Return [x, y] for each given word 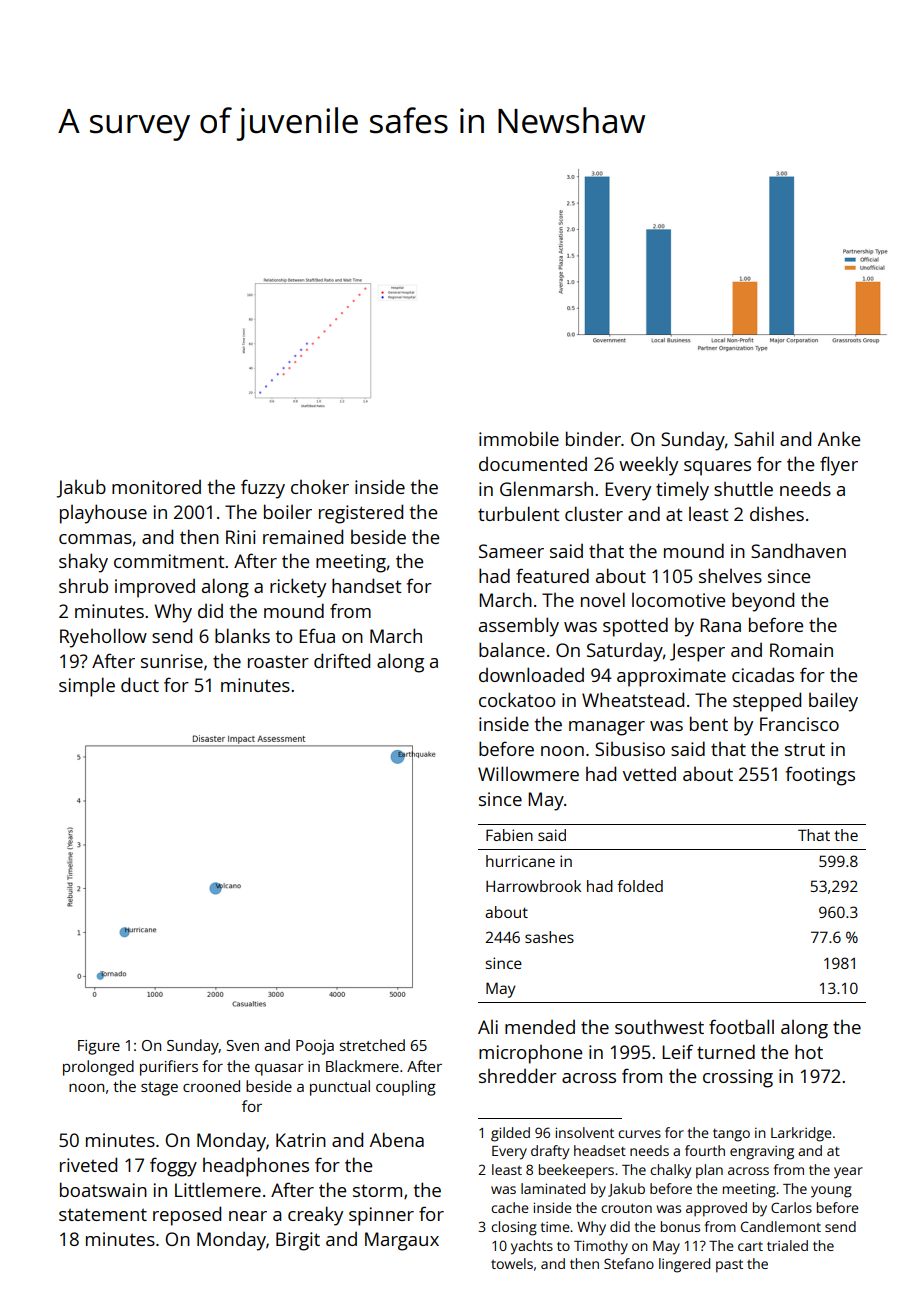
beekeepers [576, 1171]
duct [140, 684]
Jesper [697, 652]
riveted [88, 1164]
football [741, 1026]
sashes [549, 937]
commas [95, 539]
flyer [839, 466]
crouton [626, 1208]
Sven [243, 1045]
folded [640, 886]
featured [552, 575]
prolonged [98, 1068]
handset [367, 585]
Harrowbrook [533, 886]
